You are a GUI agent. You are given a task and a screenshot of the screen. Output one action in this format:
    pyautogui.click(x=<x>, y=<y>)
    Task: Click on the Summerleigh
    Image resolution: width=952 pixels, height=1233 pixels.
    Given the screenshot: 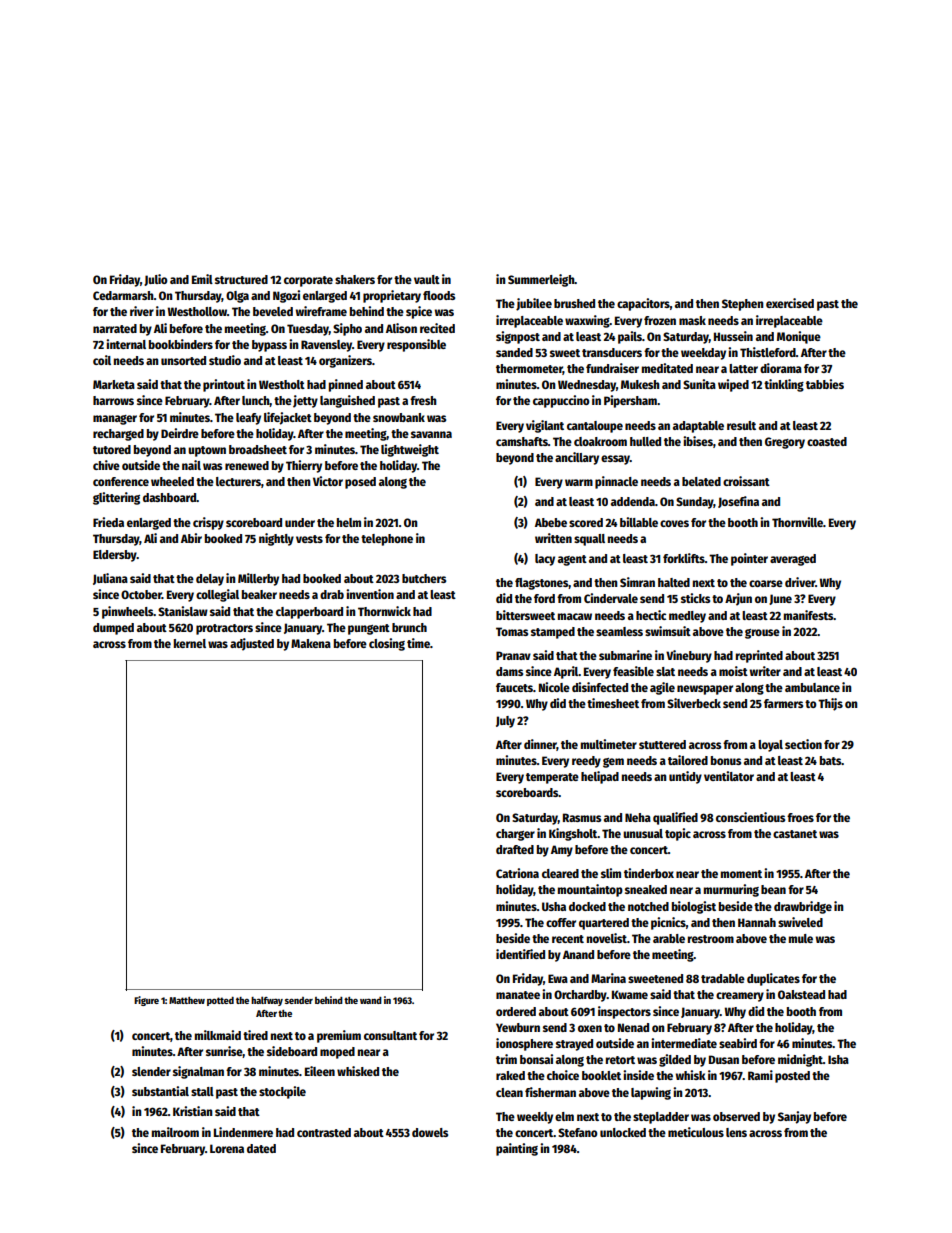 What is the action you would take?
    pyautogui.click(x=541, y=280)
